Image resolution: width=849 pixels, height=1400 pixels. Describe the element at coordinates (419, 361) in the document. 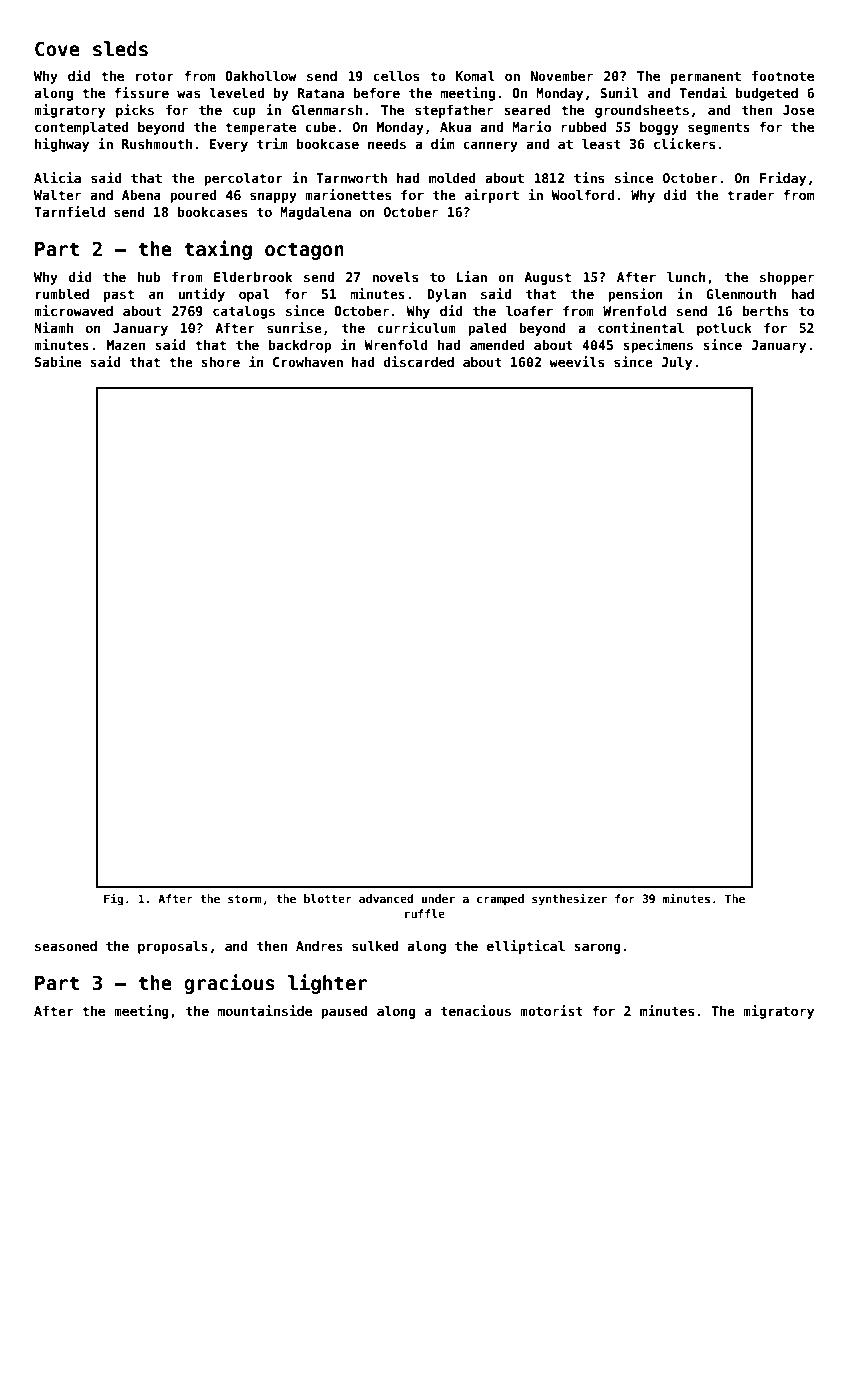

I see `discarded` at that location.
